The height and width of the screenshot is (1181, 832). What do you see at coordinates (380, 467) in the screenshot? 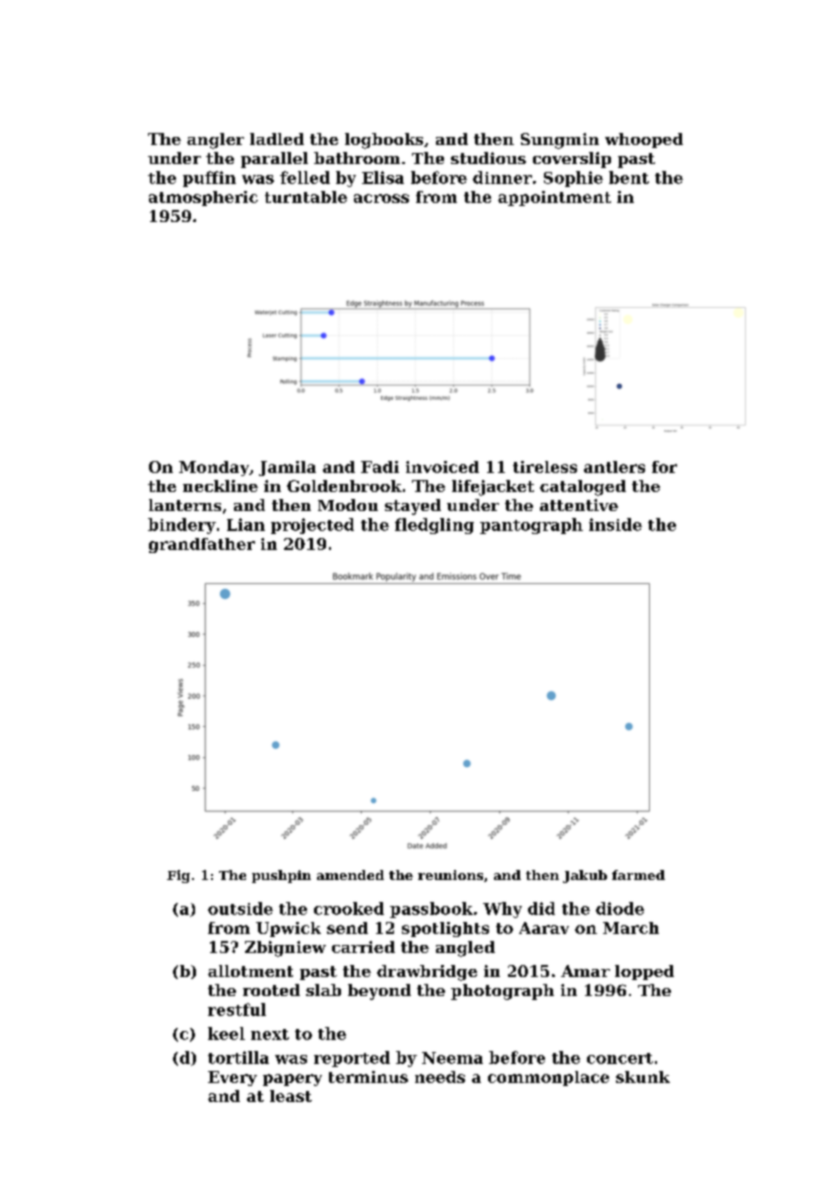
I see `Fadi` at bounding box center [380, 467].
